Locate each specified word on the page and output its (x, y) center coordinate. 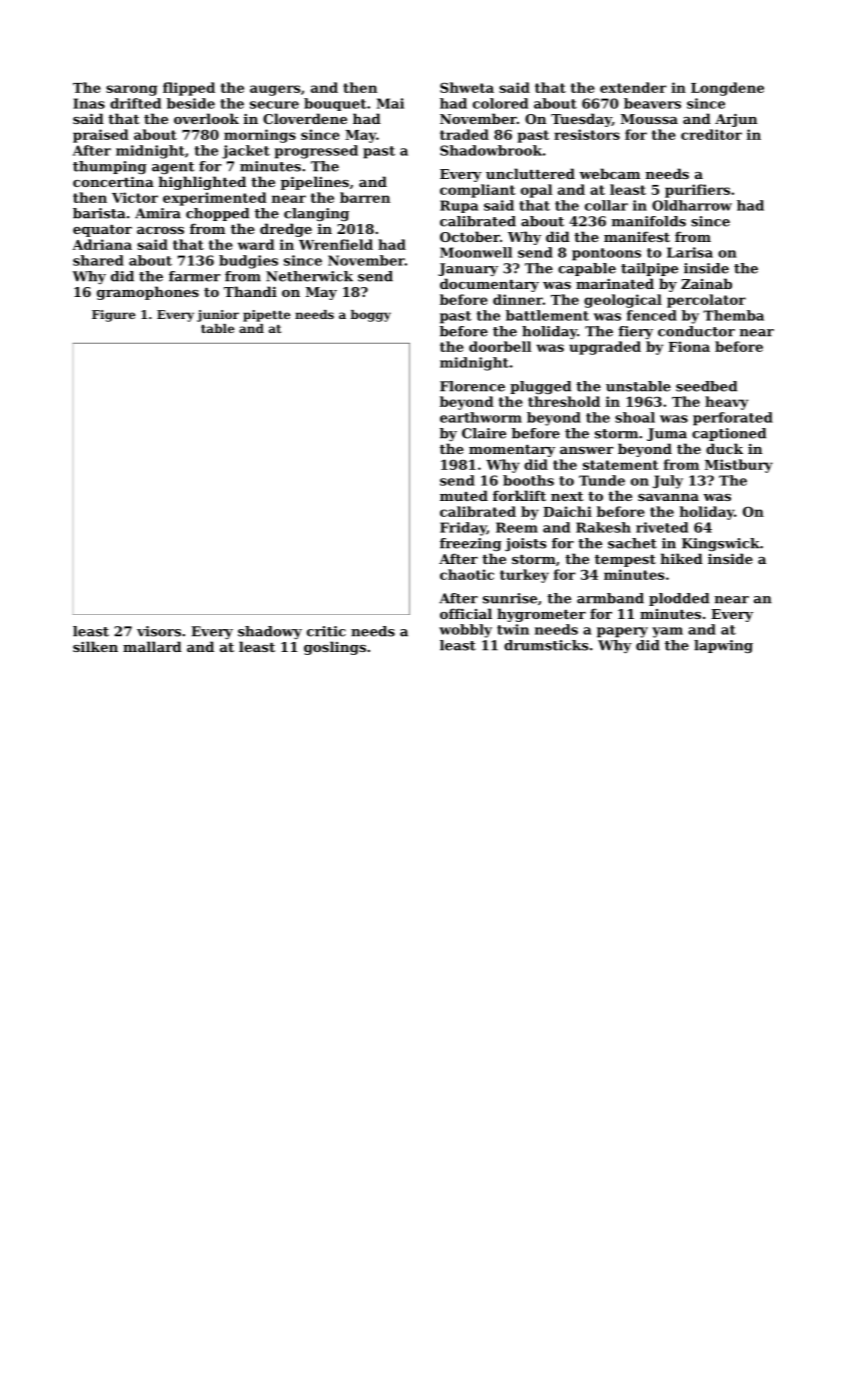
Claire (484, 433)
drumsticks (546, 645)
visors (159, 631)
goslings (335, 648)
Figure (114, 316)
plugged (540, 387)
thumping (110, 167)
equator (102, 231)
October (470, 236)
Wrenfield (336, 244)
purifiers (697, 191)
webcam (609, 173)
